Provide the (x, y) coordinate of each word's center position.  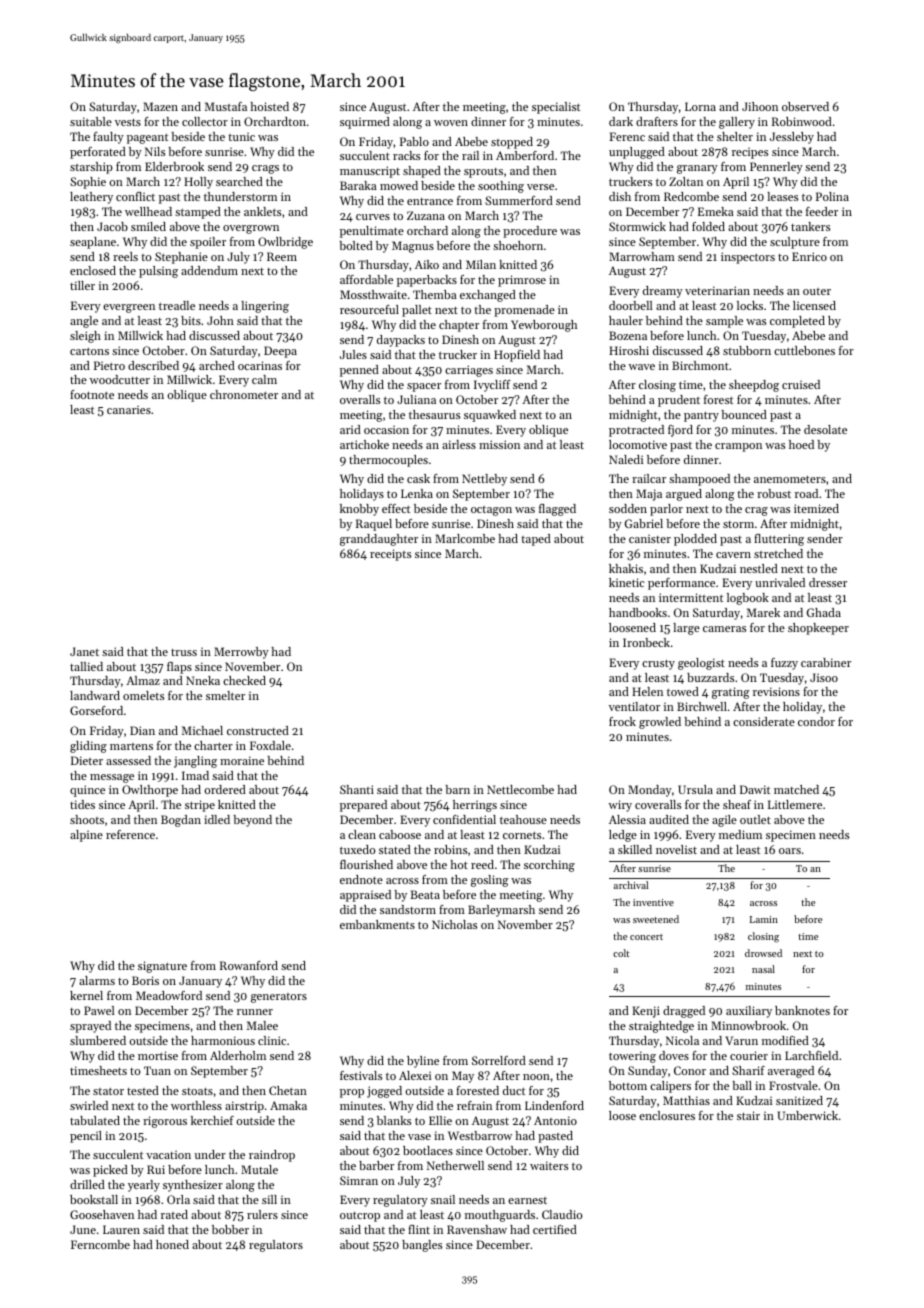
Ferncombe (100, 1244)
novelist (676, 849)
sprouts (483, 173)
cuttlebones (804, 350)
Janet (84, 651)
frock (622, 721)
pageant (147, 138)
